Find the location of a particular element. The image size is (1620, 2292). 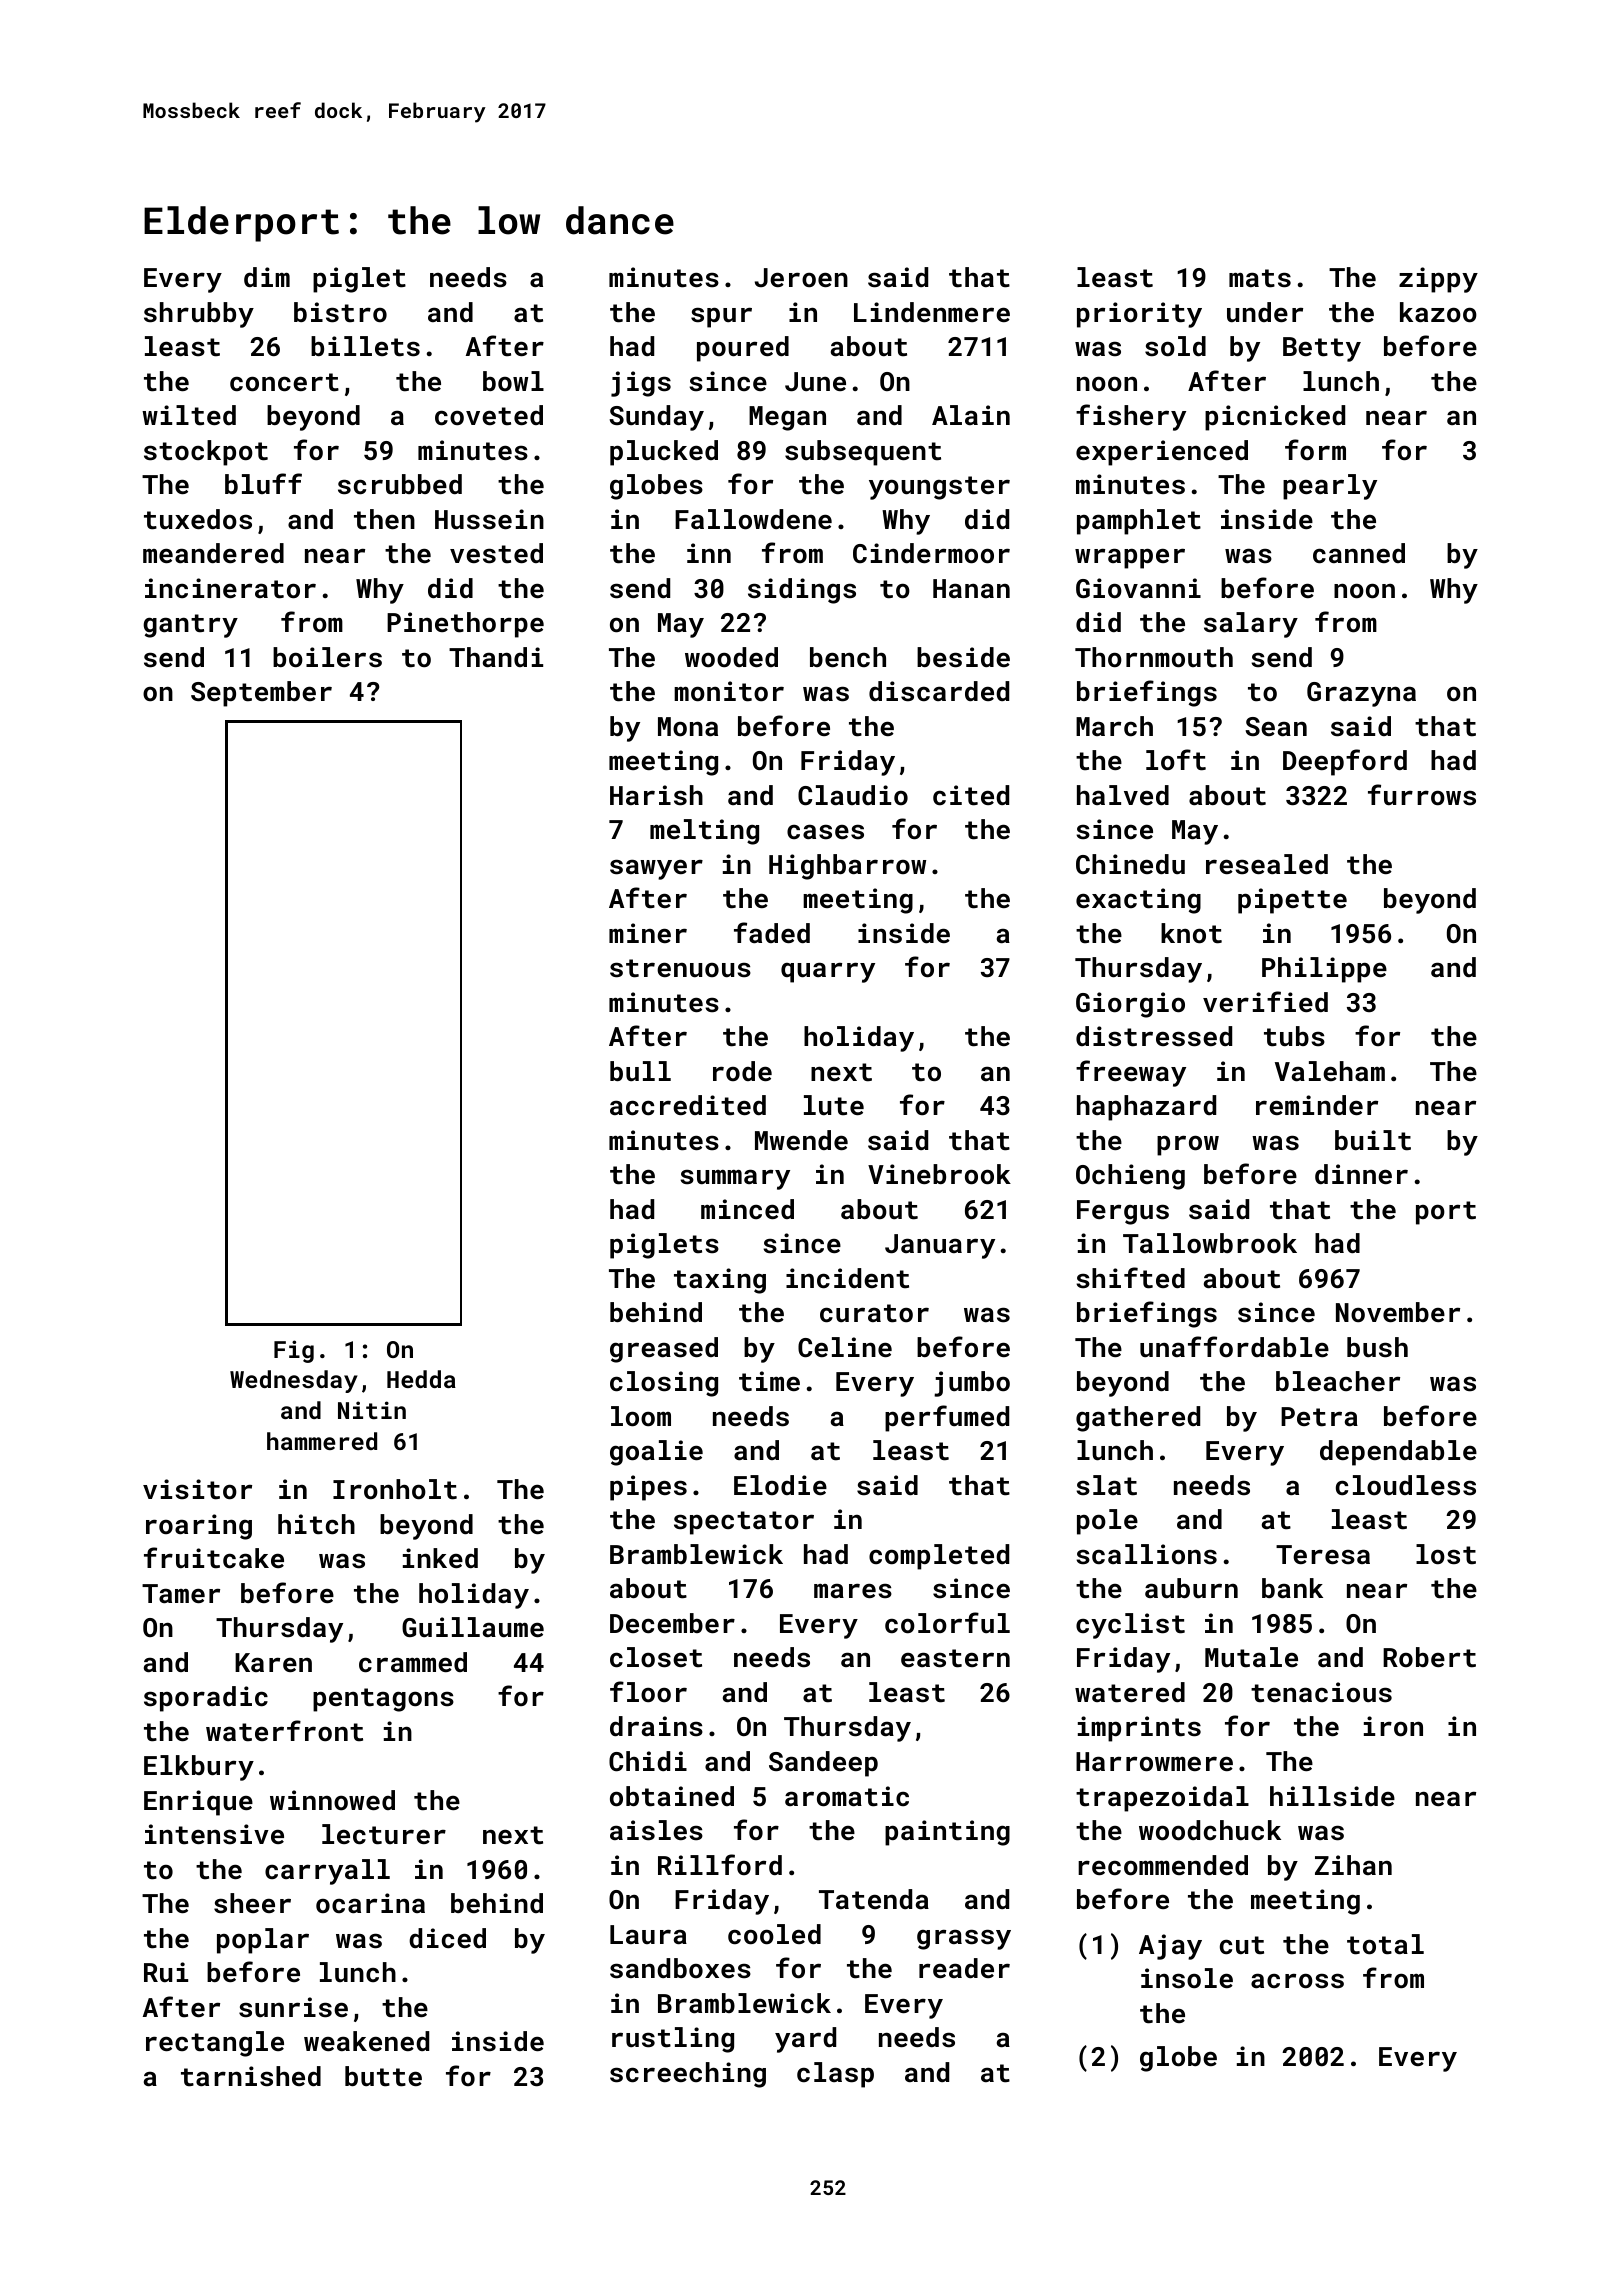

aisles is located at coordinates (656, 1830).
